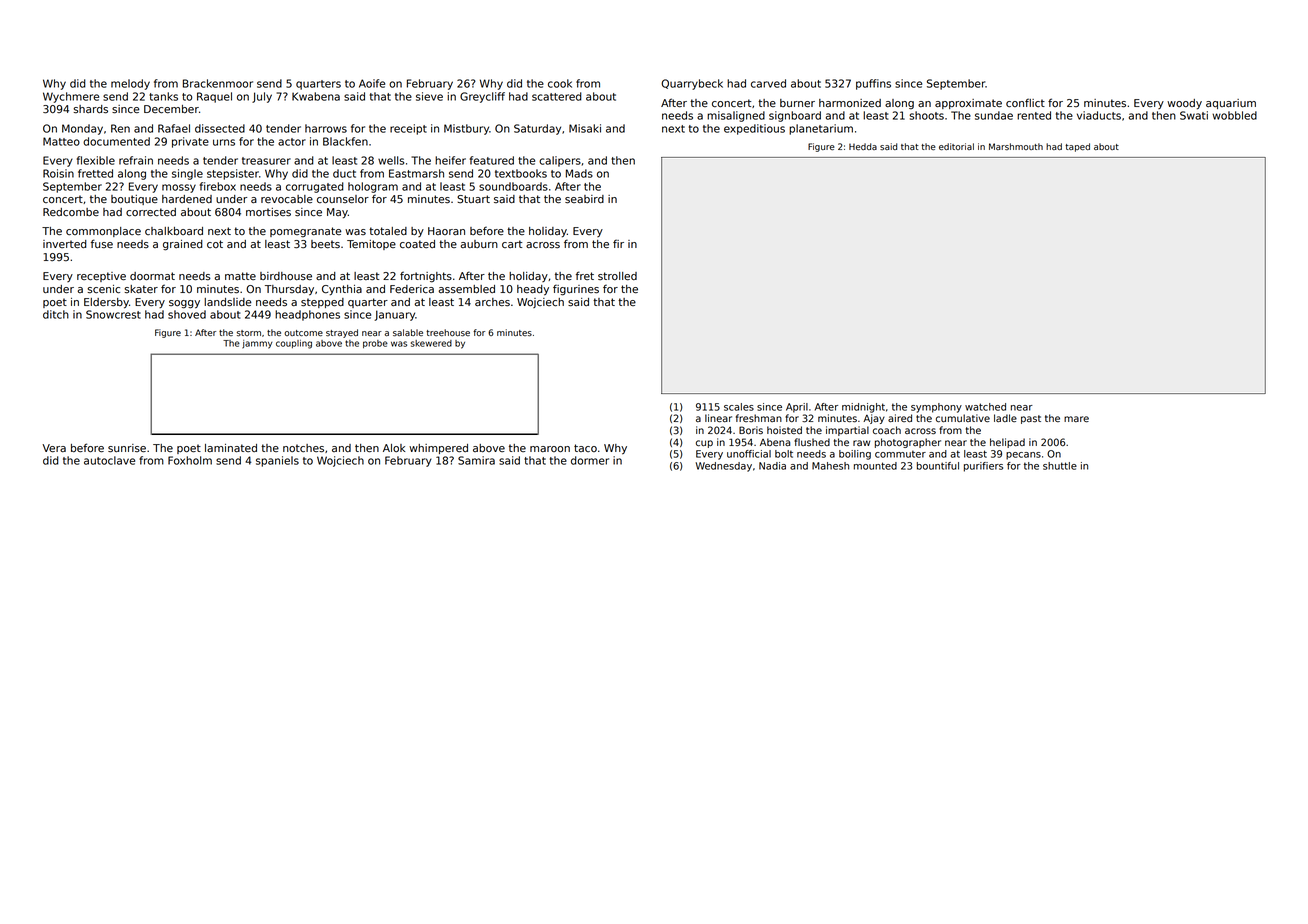 This image has width=1308, height=924. I want to click on boiling, so click(855, 455).
